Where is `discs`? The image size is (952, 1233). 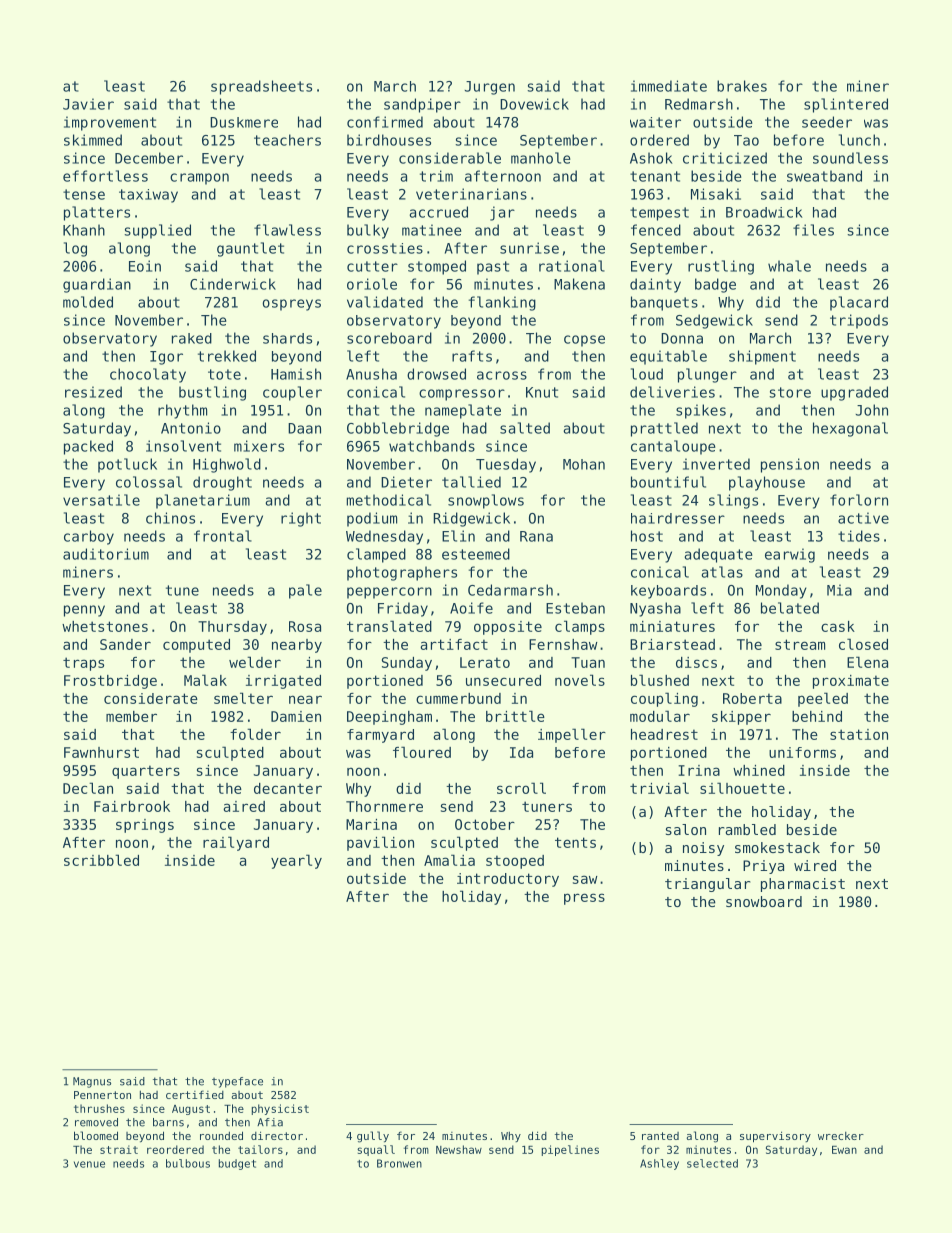
discs is located at coordinates (696, 662).
